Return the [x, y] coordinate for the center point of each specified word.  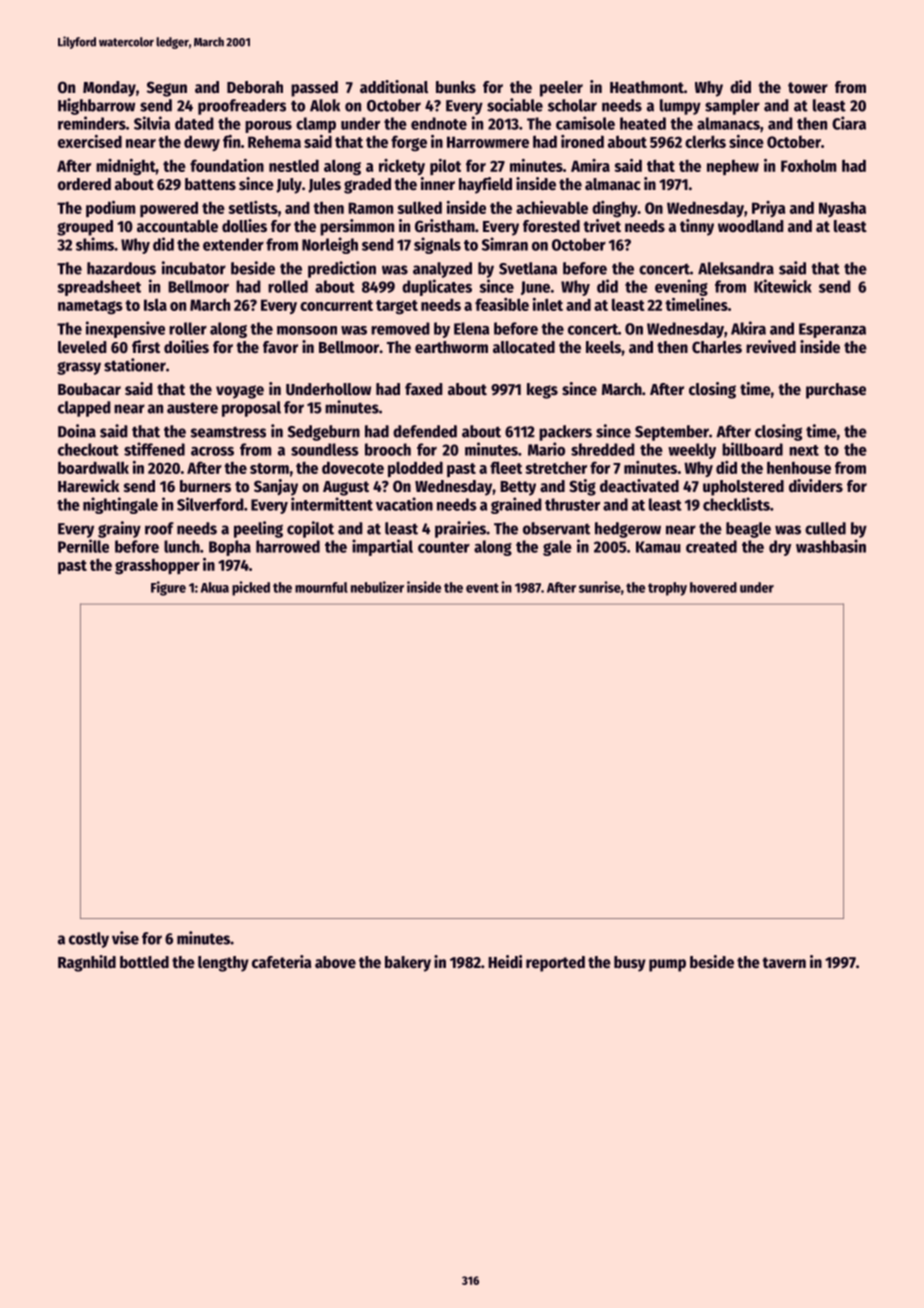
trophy [667, 589]
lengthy [223, 964]
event [482, 588]
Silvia [152, 123]
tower [808, 88]
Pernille [83, 546]
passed [314, 89]
